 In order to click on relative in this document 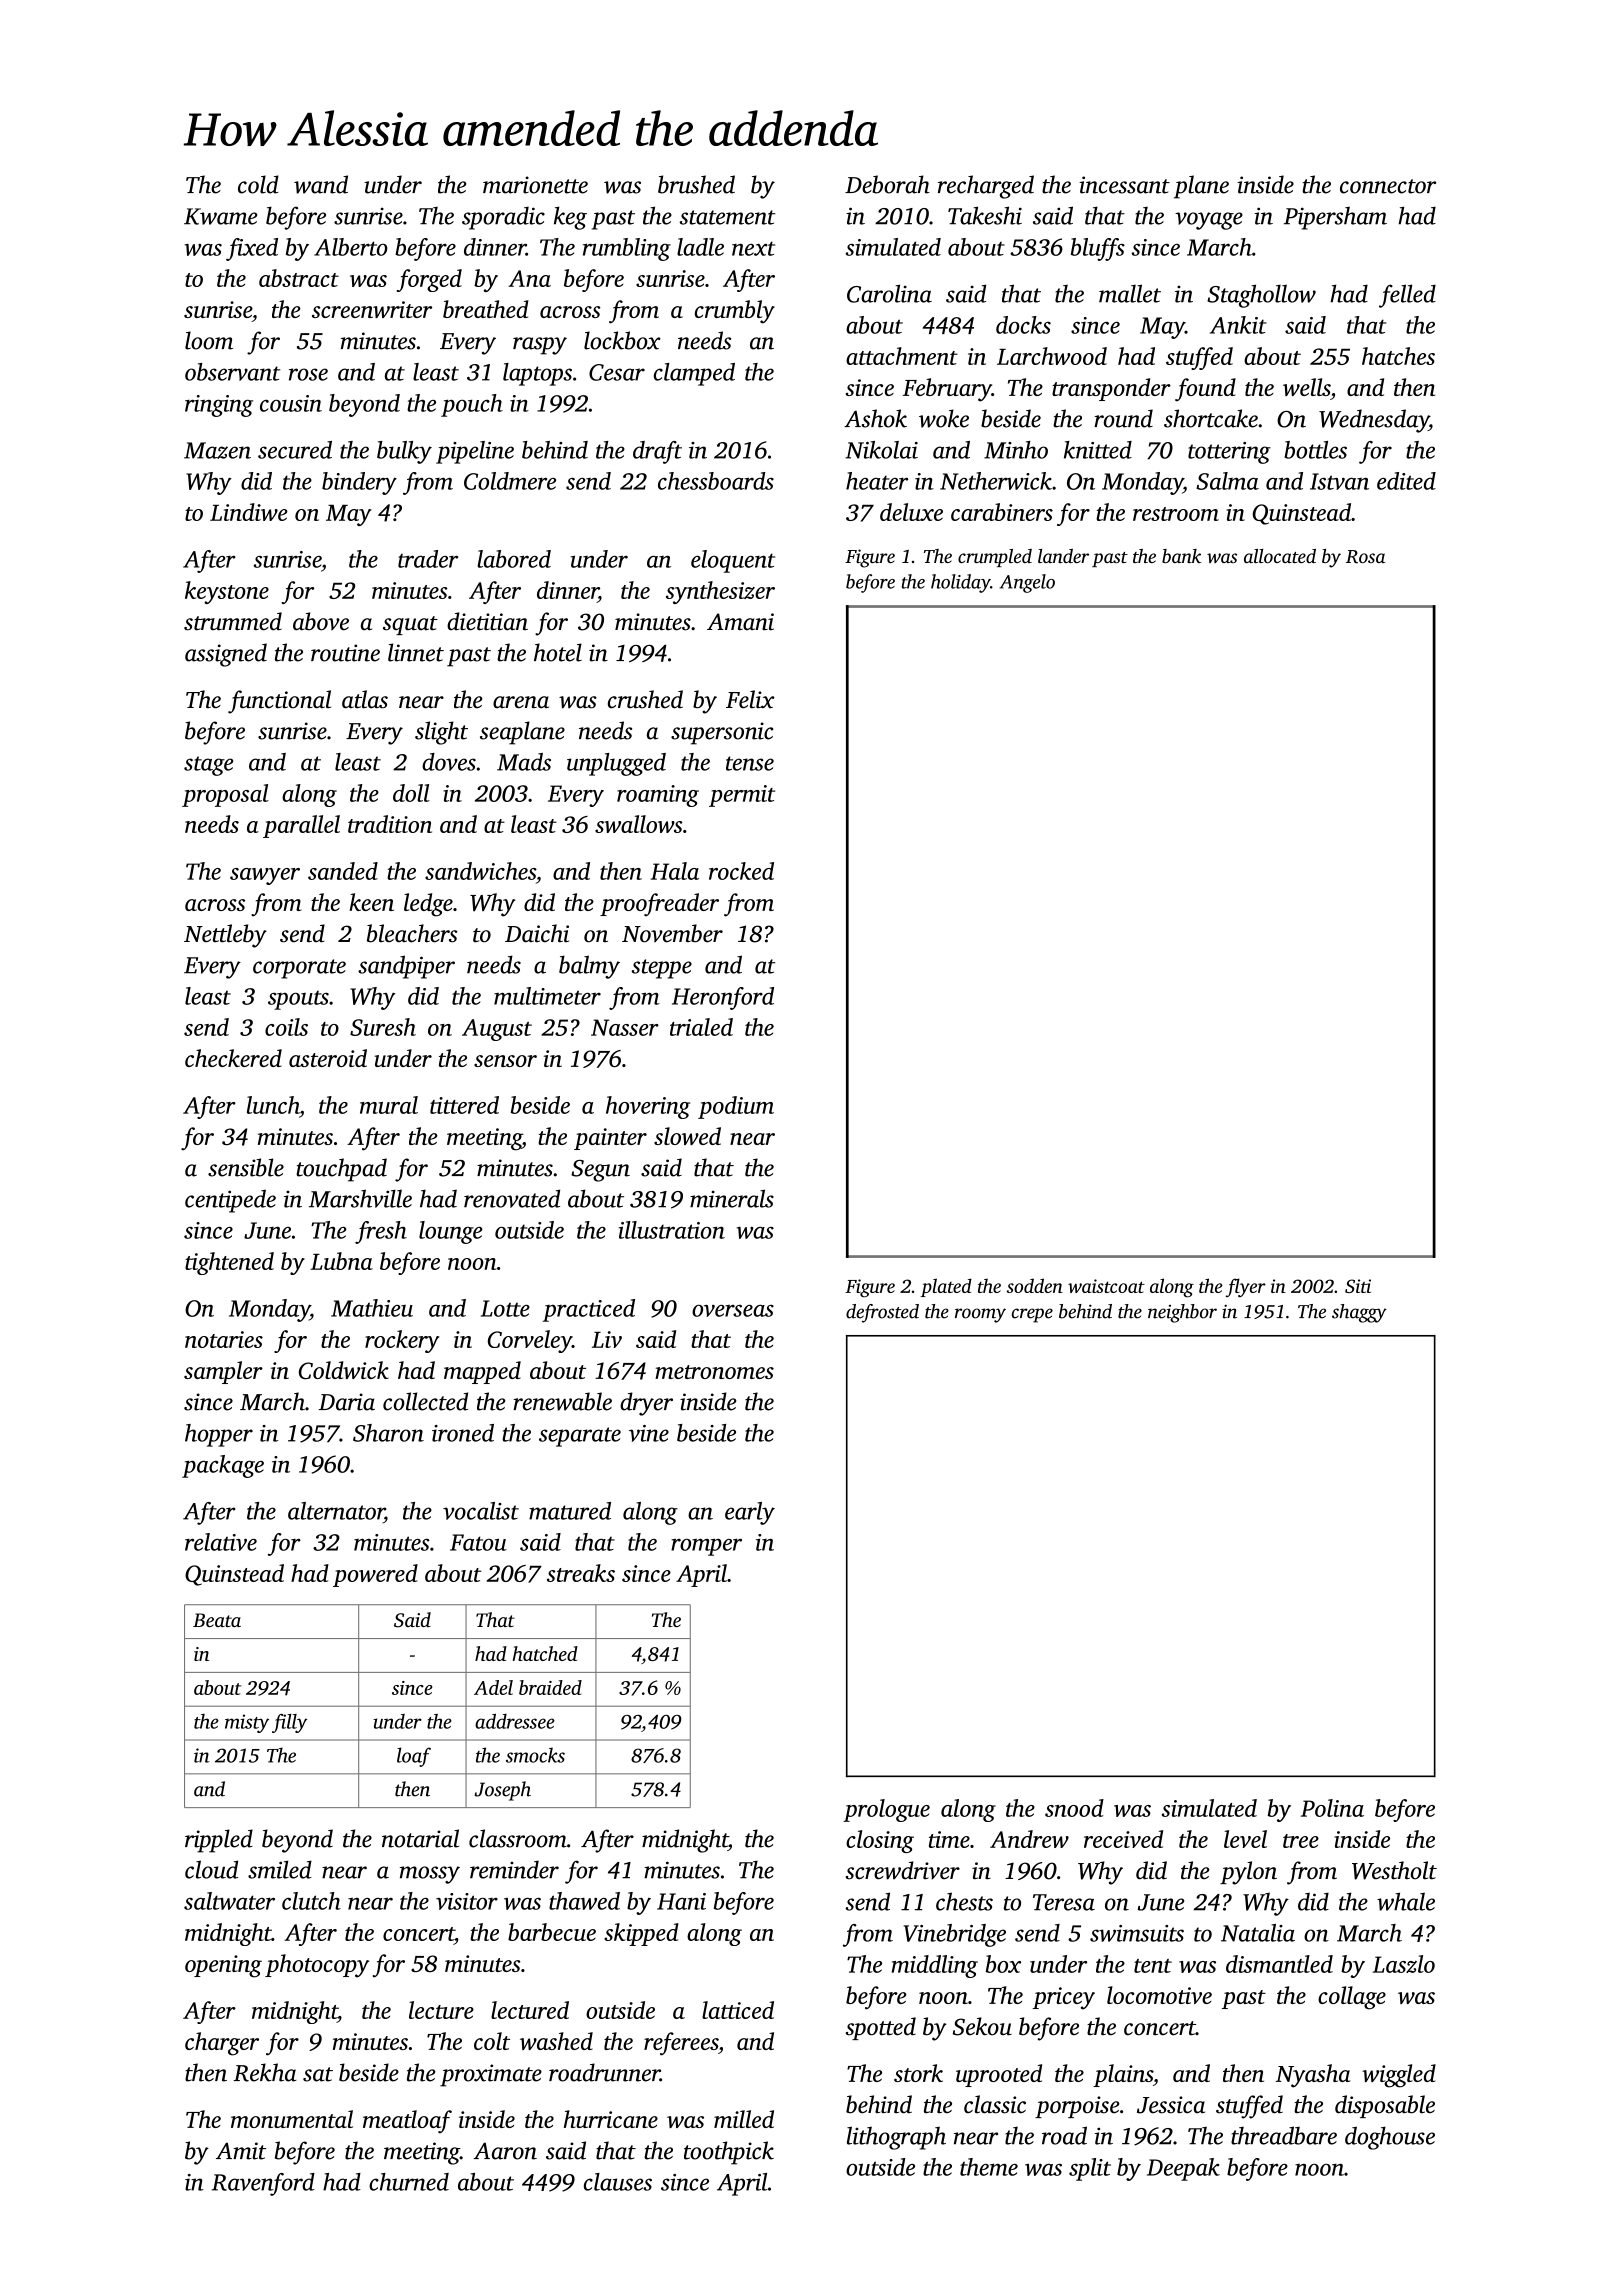, I will do `click(221, 1542)`.
